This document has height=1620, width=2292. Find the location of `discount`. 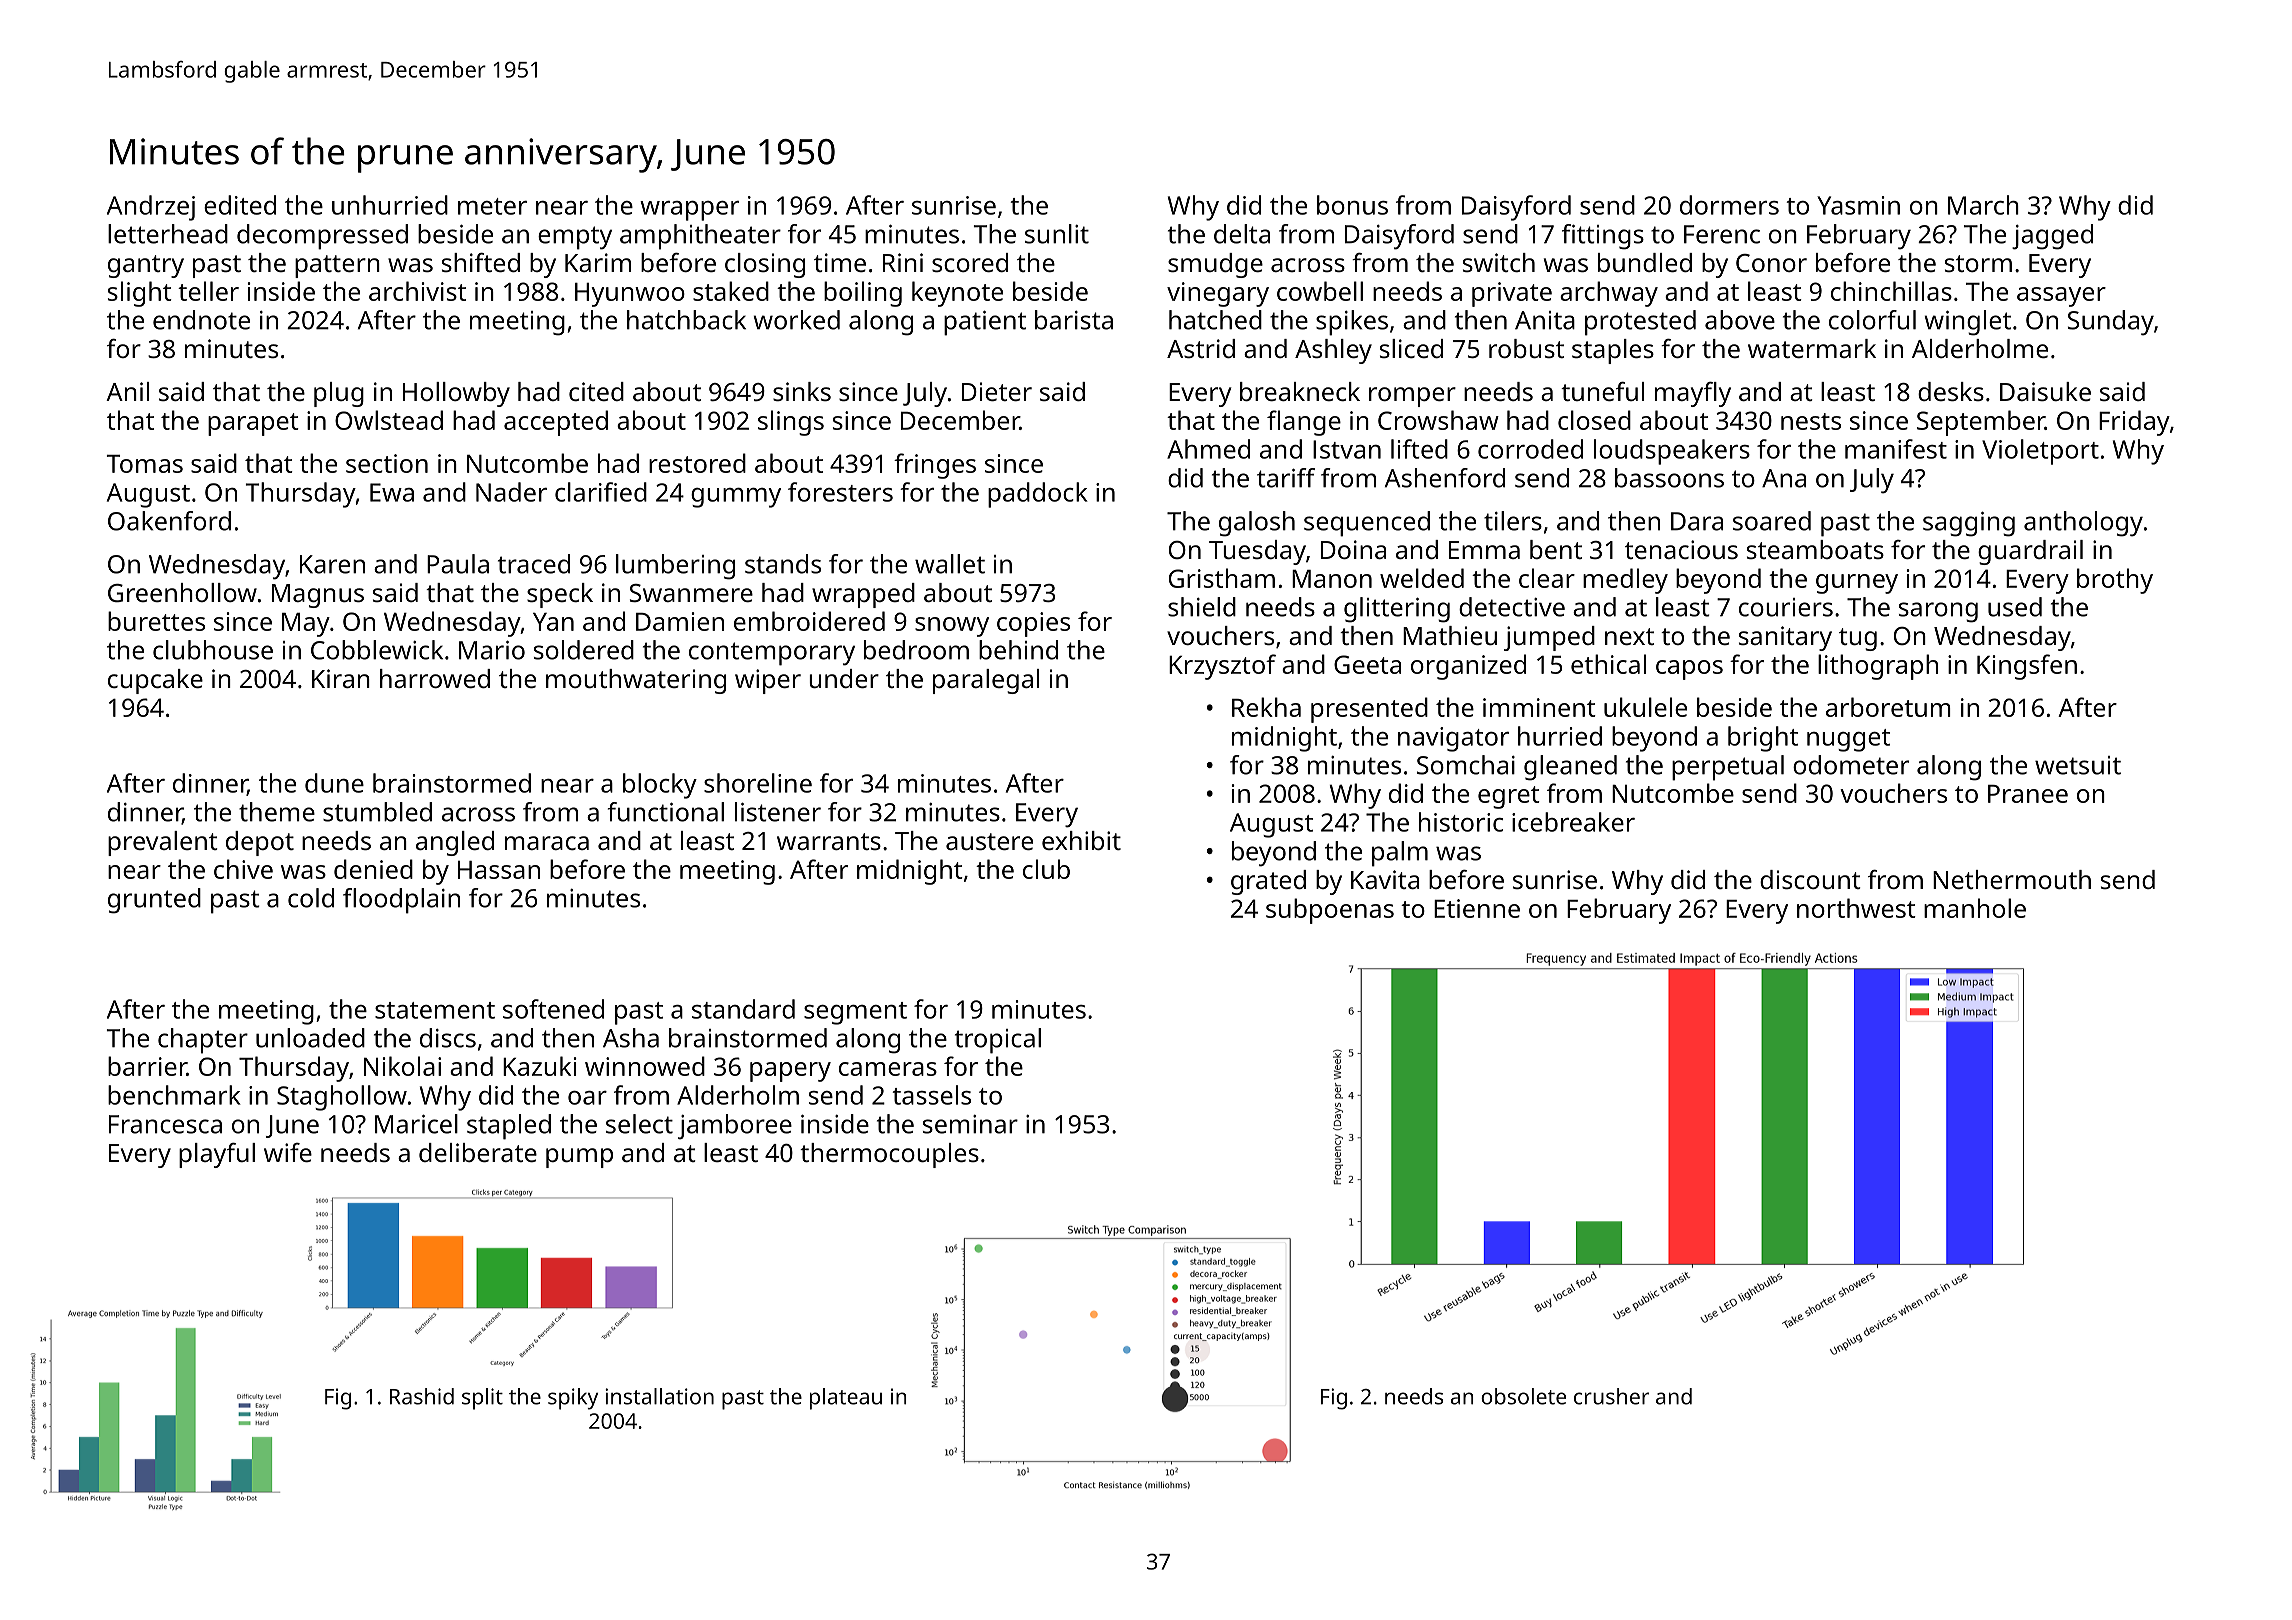

discount is located at coordinates (1810, 879).
